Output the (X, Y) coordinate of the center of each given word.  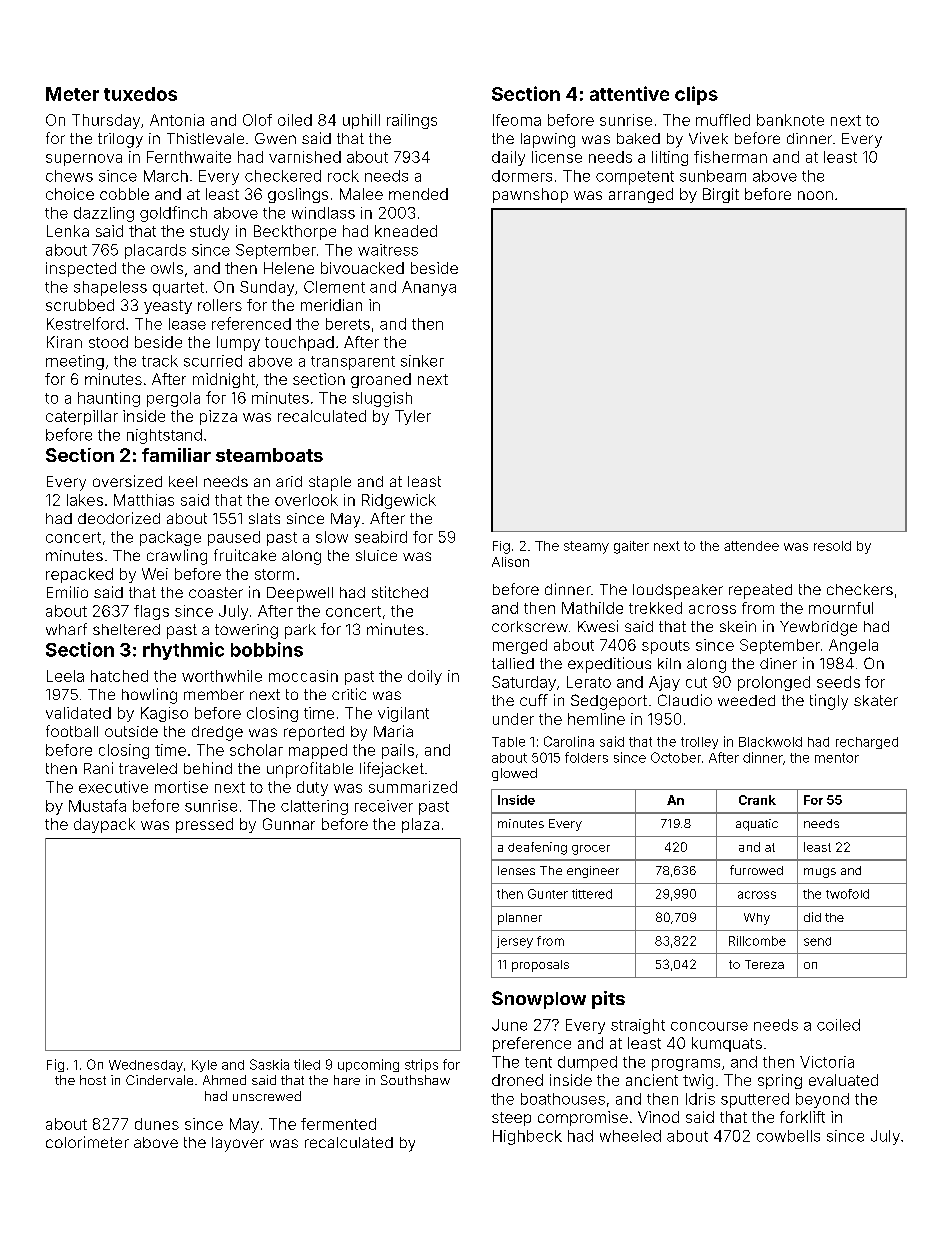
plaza (420, 825)
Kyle (204, 1066)
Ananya (429, 288)
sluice (376, 555)
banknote (790, 120)
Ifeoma (517, 120)
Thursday (106, 121)
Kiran (64, 342)
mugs (820, 873)
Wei (155, 574)
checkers (860, 589)
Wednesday (146, 1066)
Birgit (721, 195)
